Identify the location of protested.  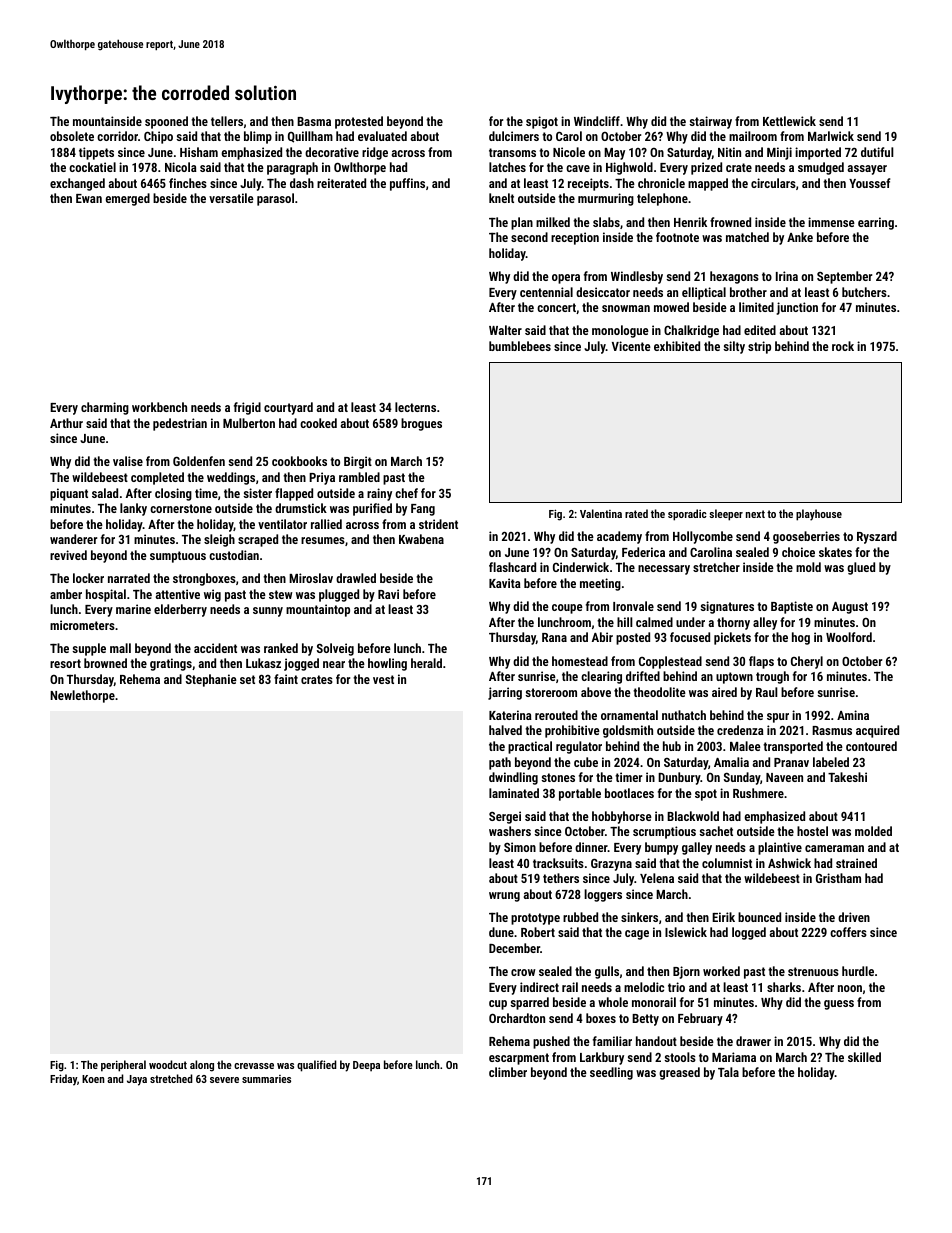
(359, 122).
